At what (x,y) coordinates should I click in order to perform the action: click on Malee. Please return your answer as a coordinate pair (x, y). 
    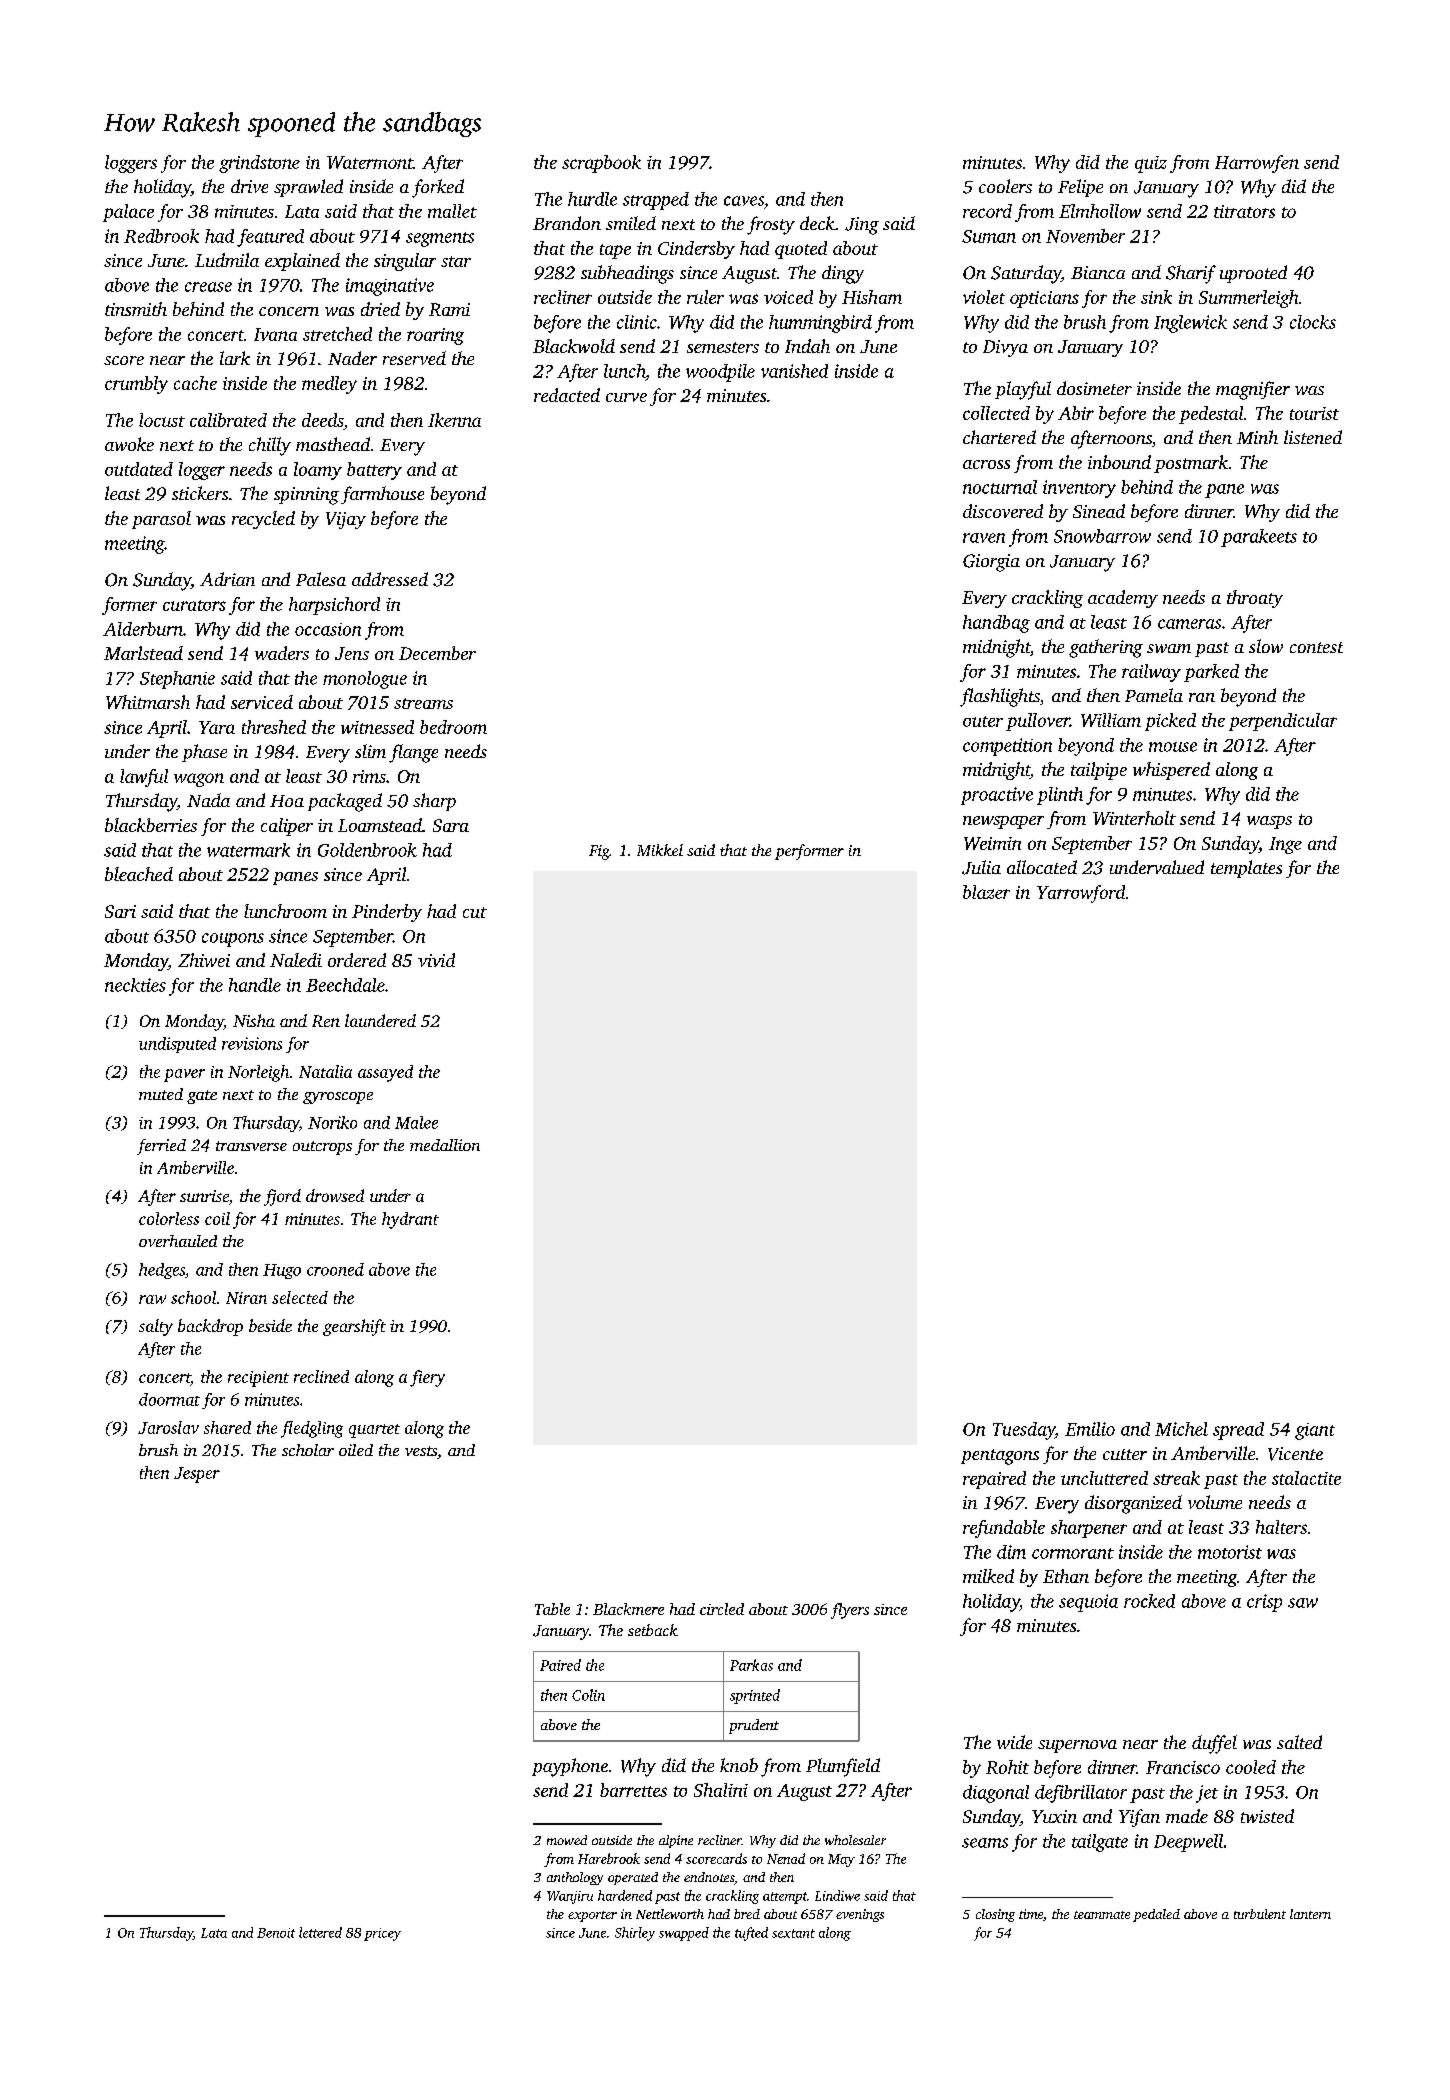
    Looking at the image, I should click on (416, 1122).
